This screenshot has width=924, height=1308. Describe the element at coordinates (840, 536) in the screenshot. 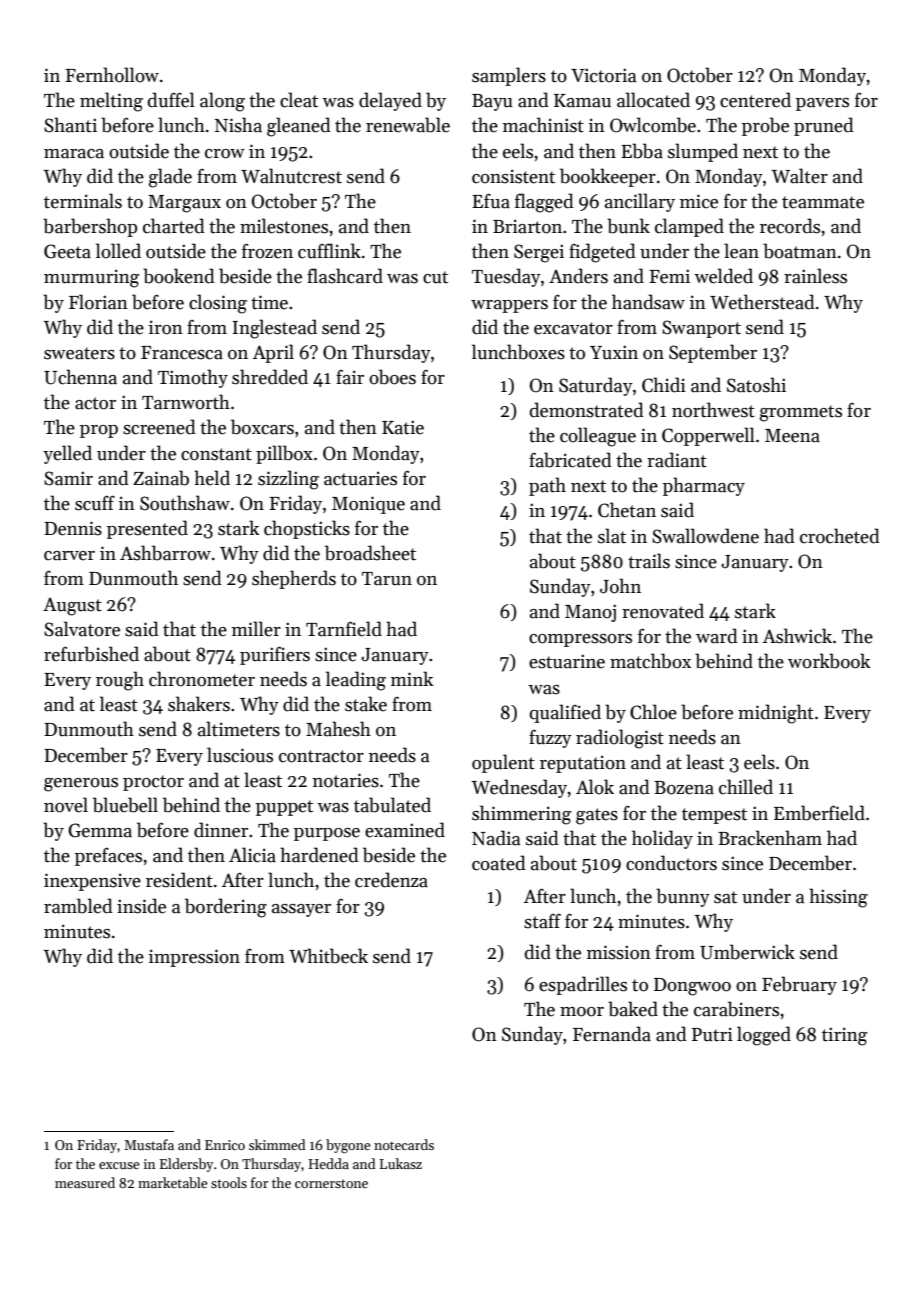

I see `crocheted` at that location.
